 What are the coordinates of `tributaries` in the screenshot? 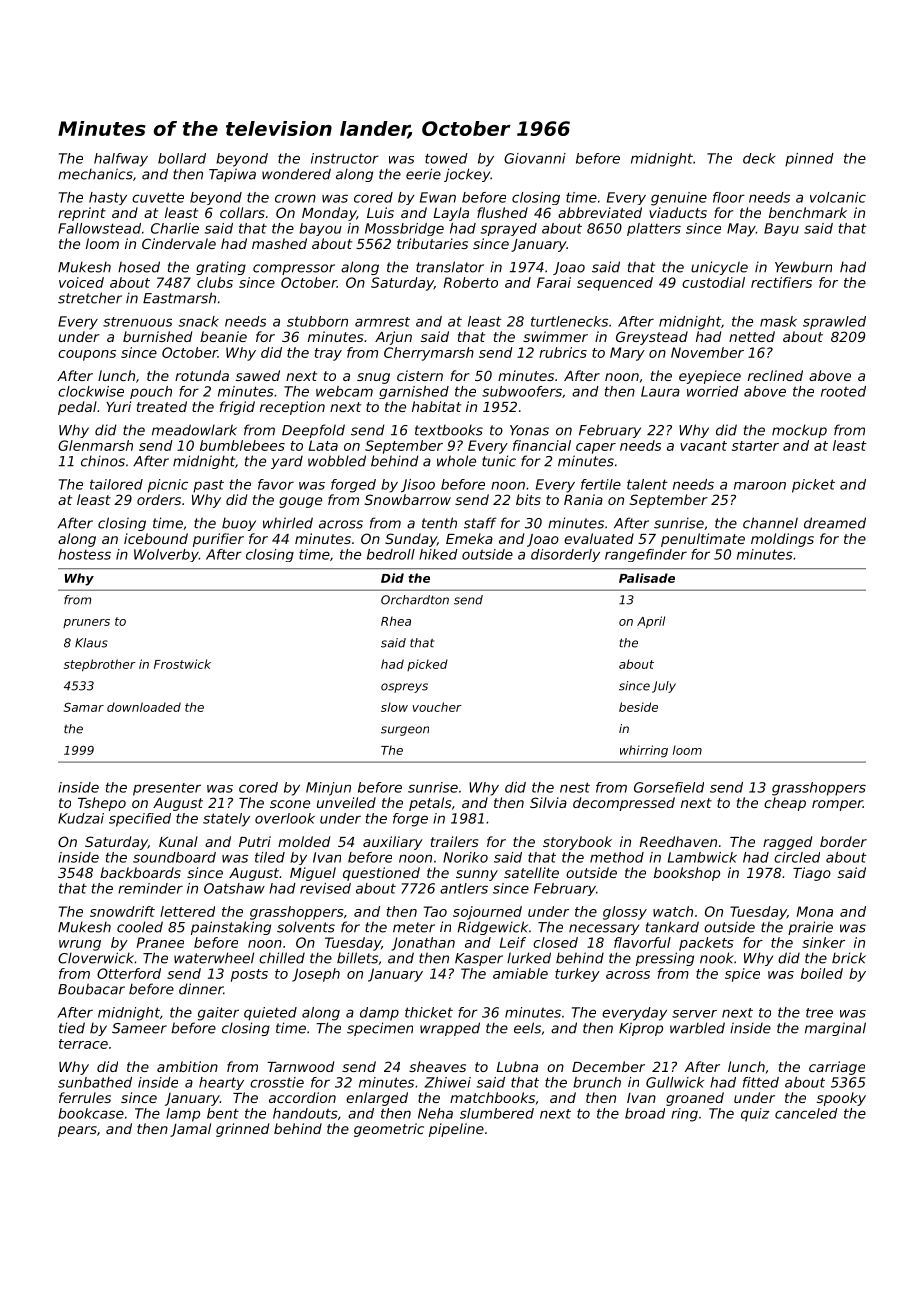 It's located at (432, 243).
